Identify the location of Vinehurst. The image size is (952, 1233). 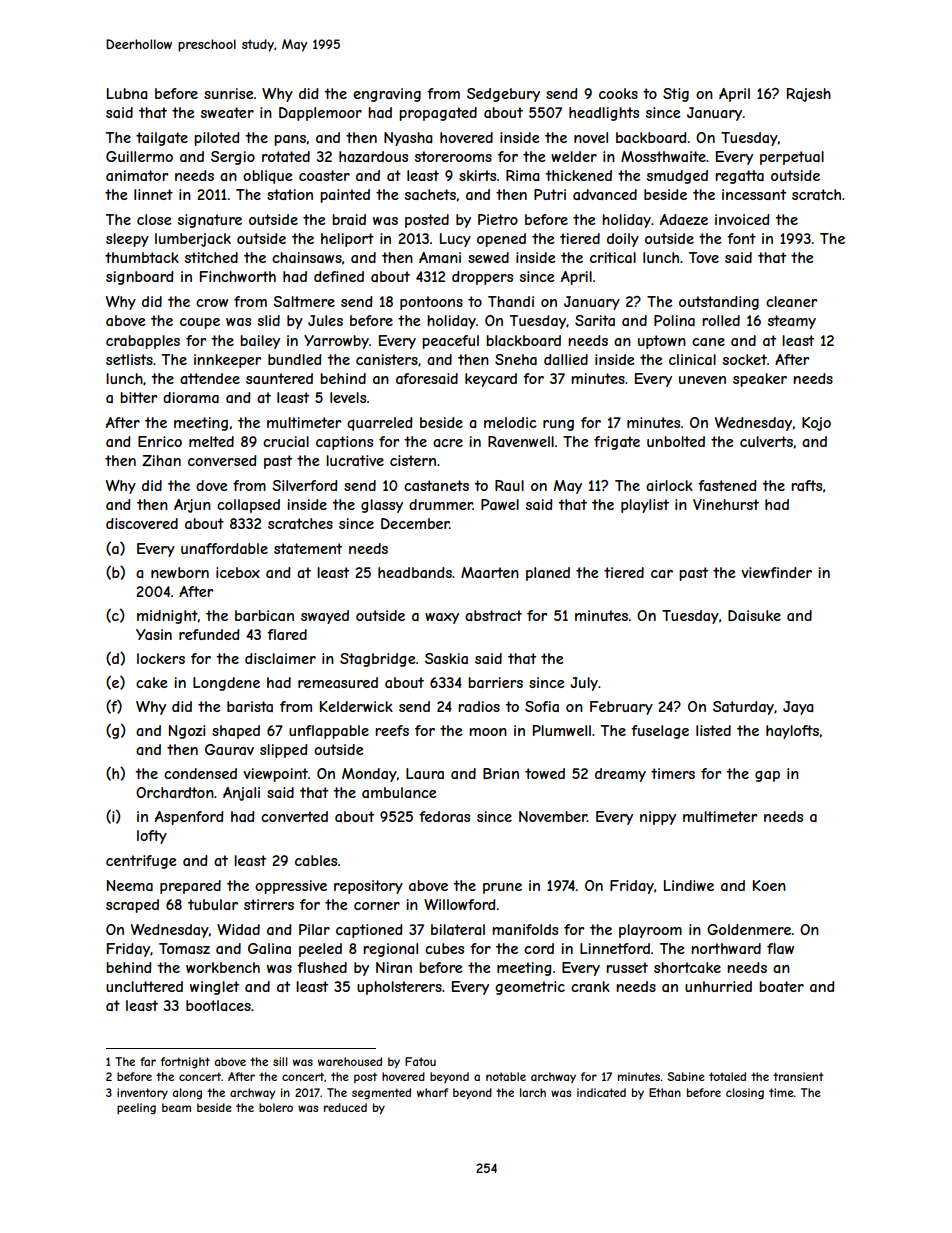
(726, 504).
